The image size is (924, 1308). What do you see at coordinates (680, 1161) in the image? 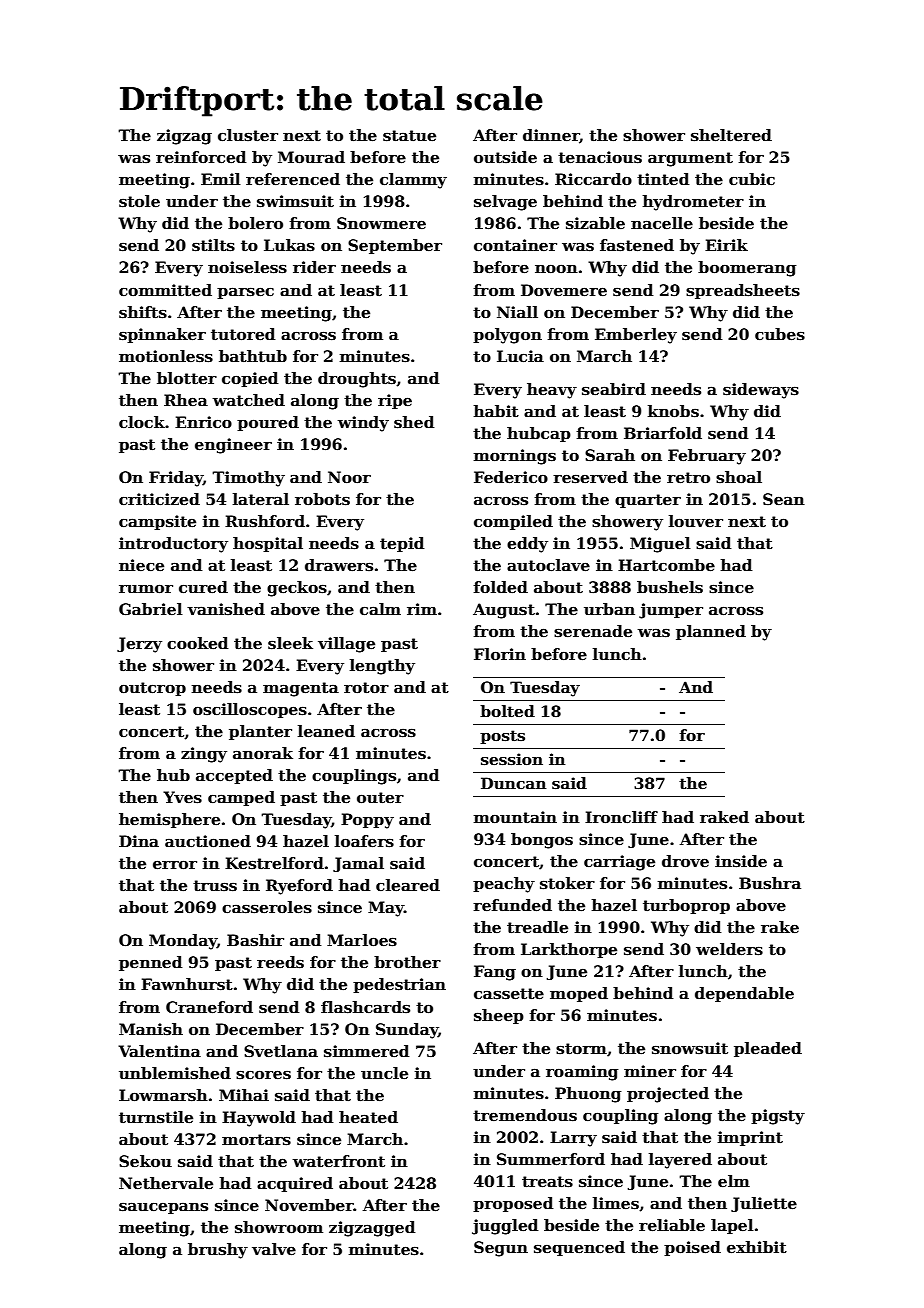
I see `layered` at bounding box center [680, 1161].
